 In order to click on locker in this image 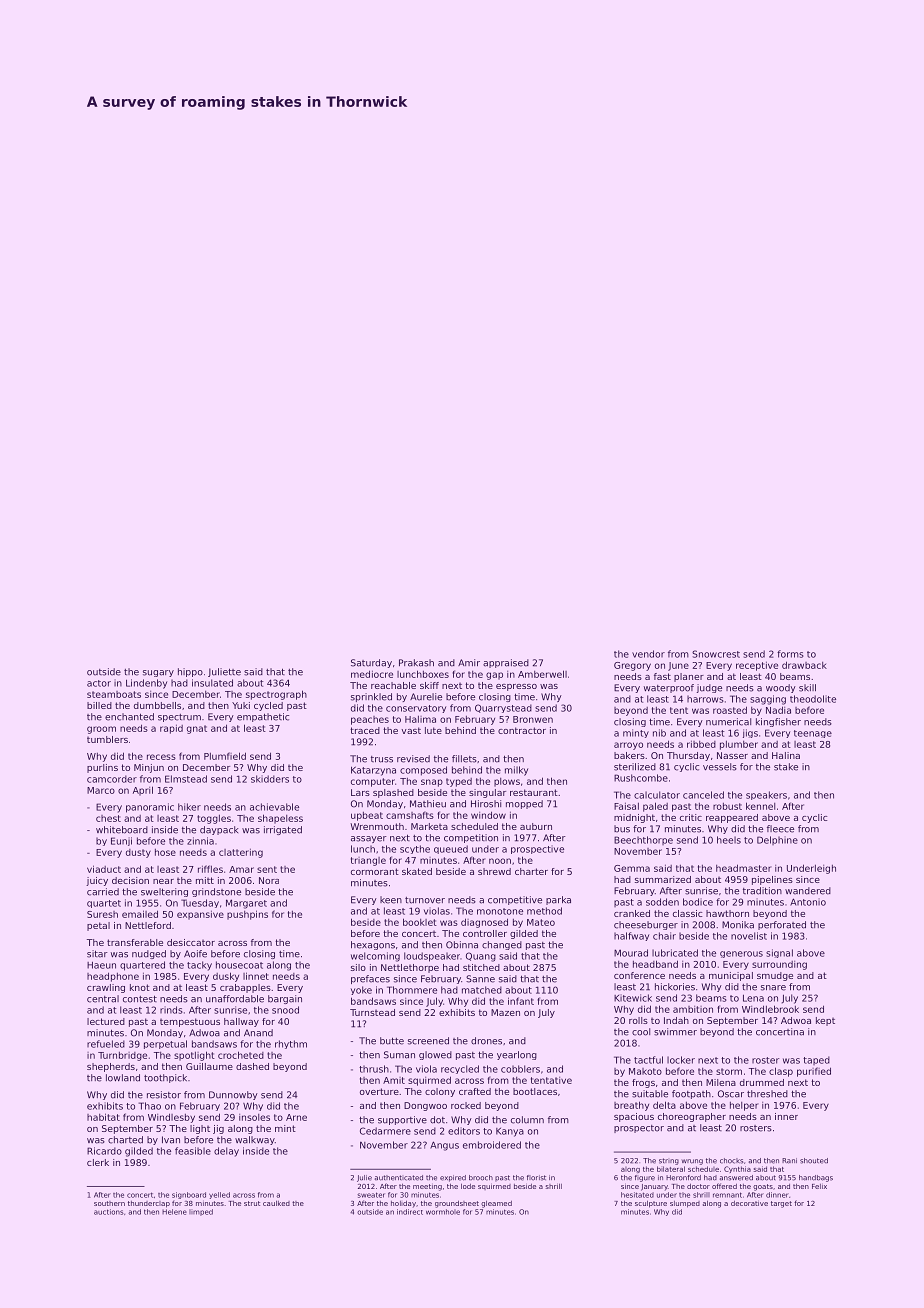, I will do `click(681, 1060)`.
